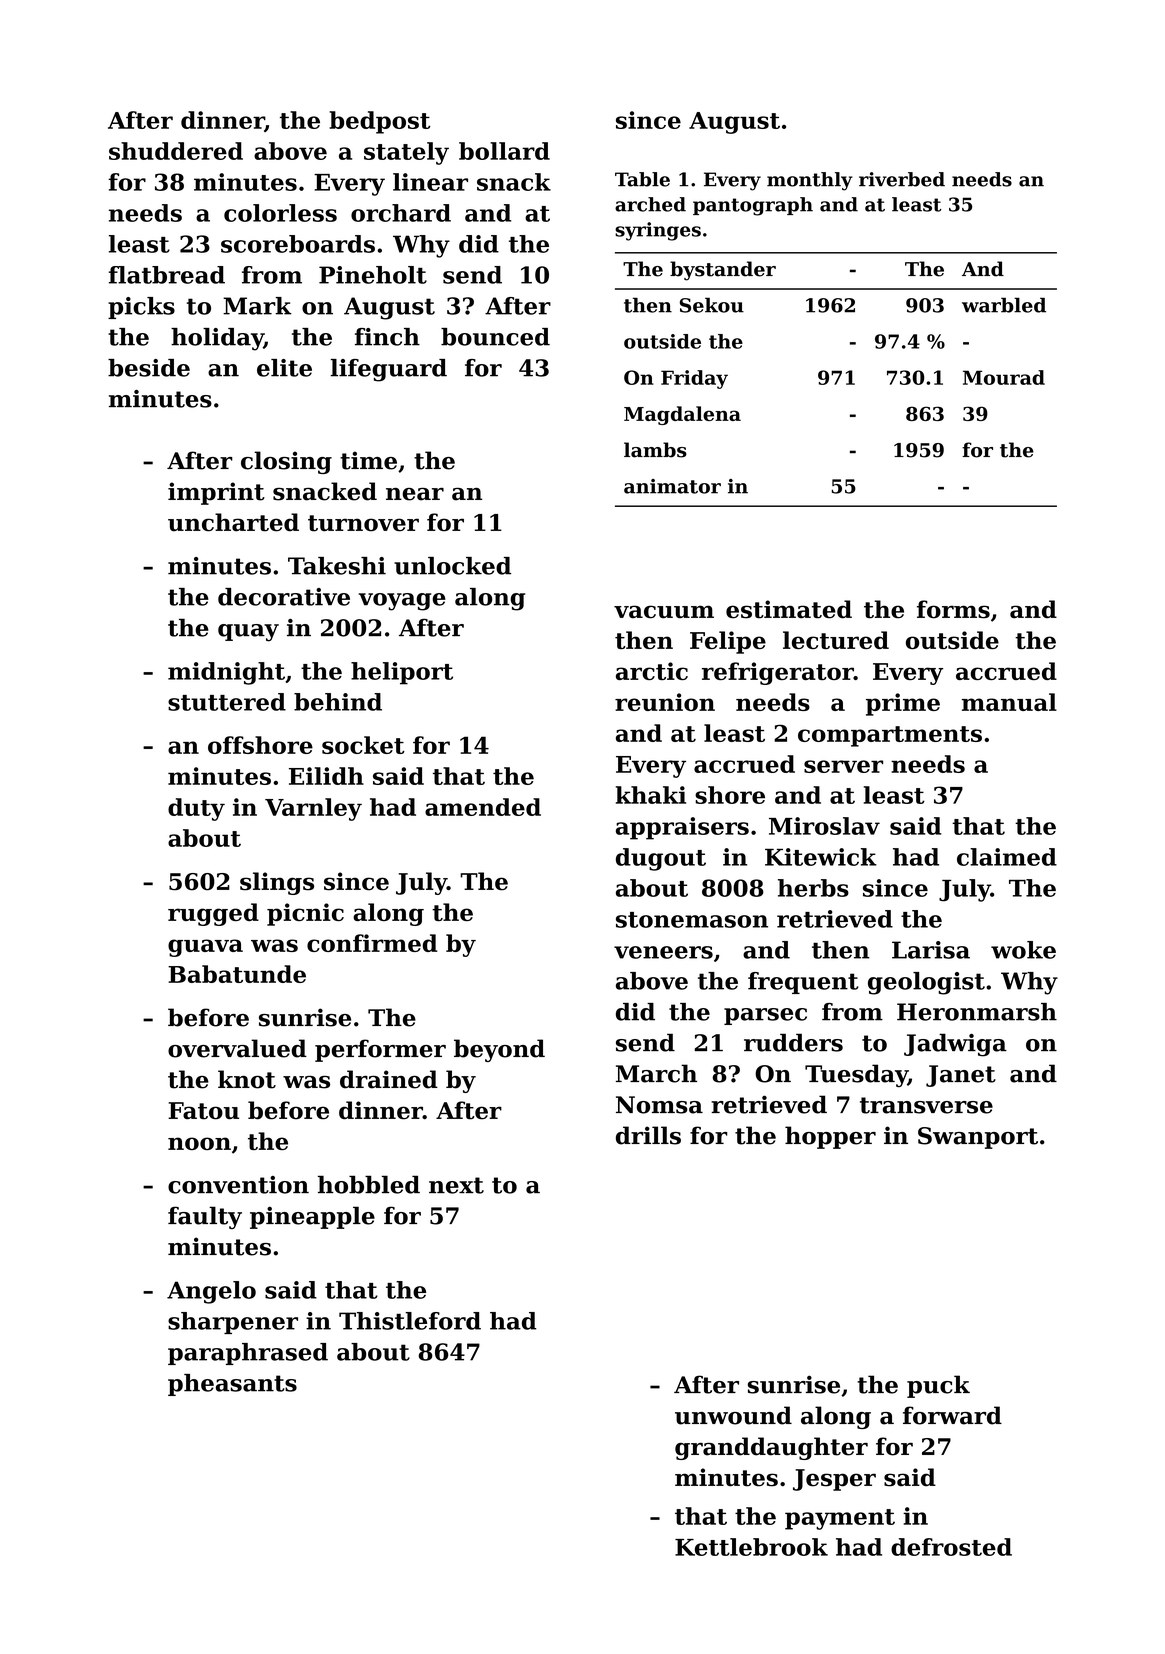  I want to click on khaki, so click(651, 795).
